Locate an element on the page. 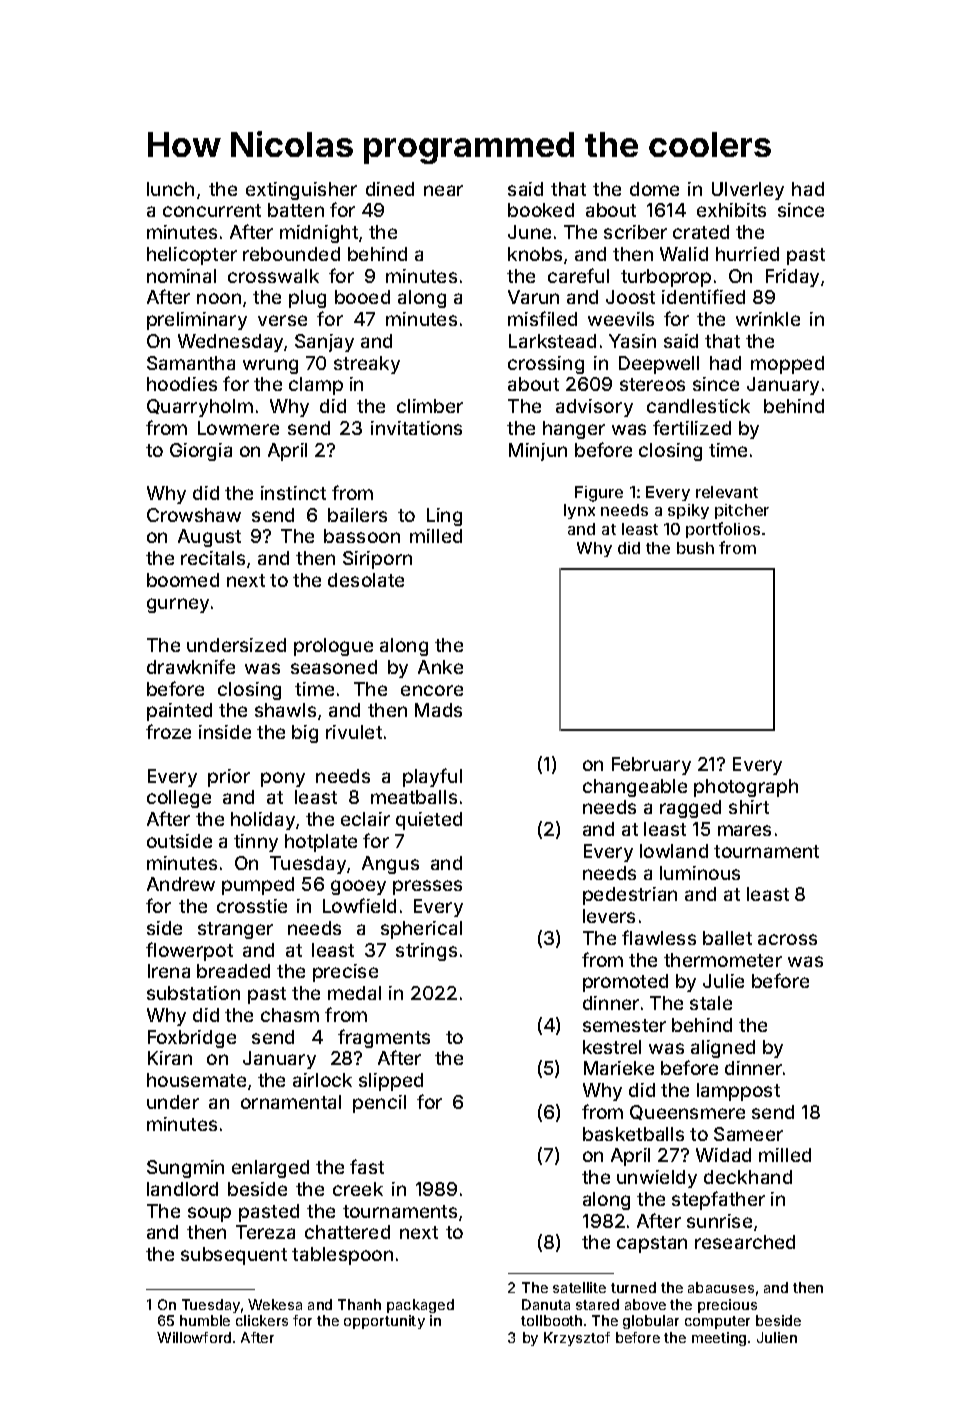 This image has width=972, height=1407. meeting is located at coordinates (719, 1339).
